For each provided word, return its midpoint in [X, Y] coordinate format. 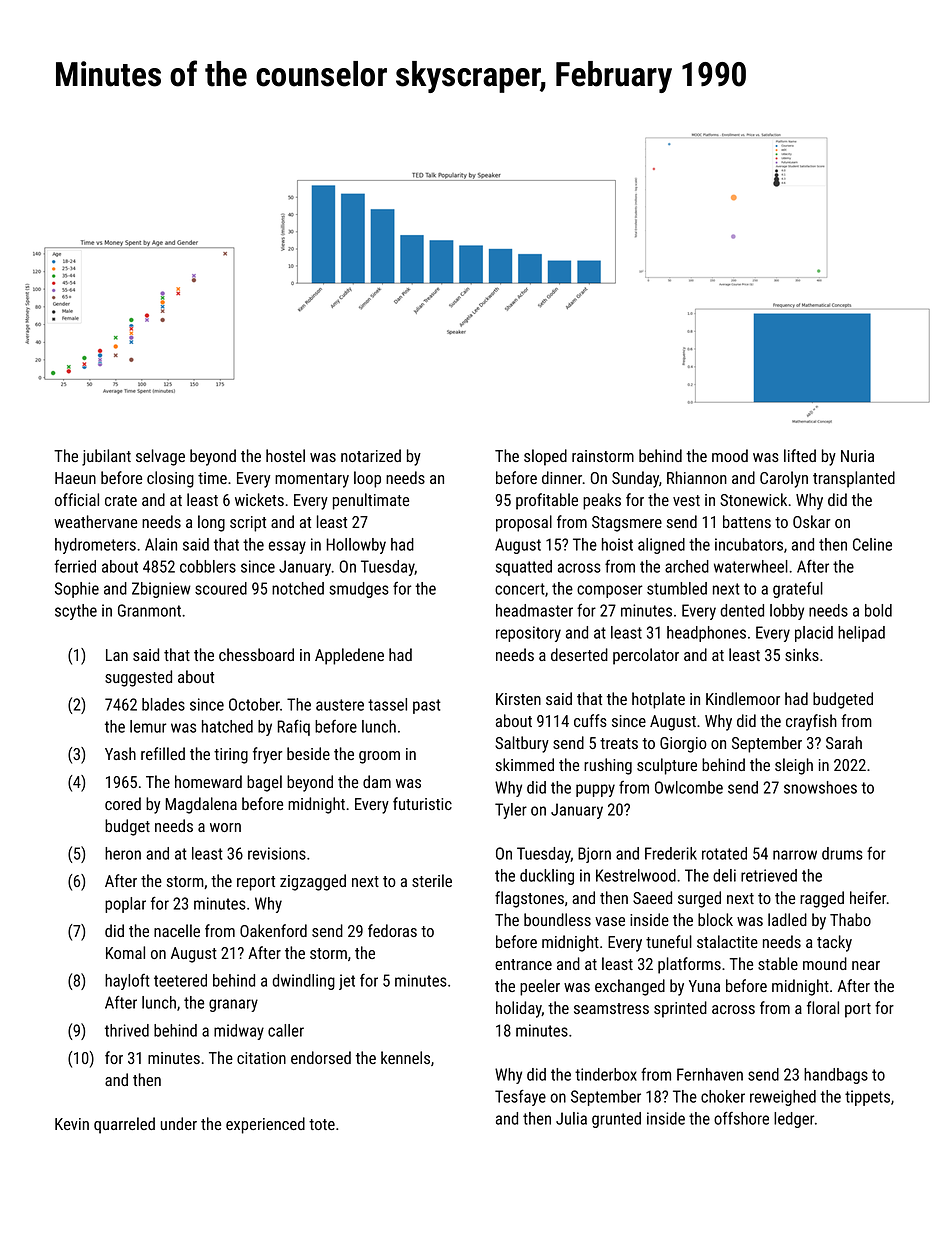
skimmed [525, 764]
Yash [120, 753]
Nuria [857, 456]
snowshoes [820, 787]
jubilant [106, 457]
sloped [545, 457]
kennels [405, 1057]
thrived [127, 1030]
